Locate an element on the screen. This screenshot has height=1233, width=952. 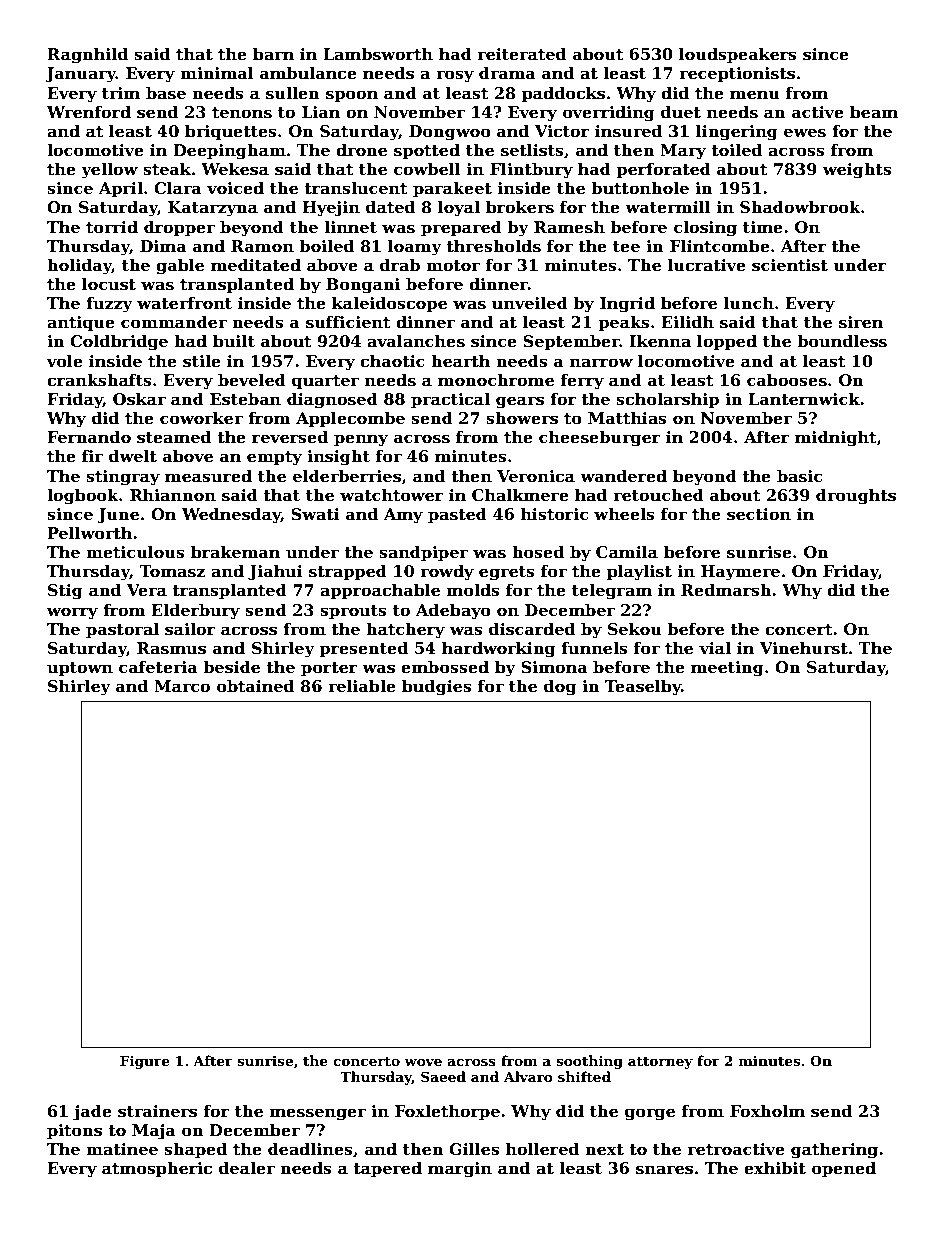
Vinehurst is located at coordinates (804, 648).
